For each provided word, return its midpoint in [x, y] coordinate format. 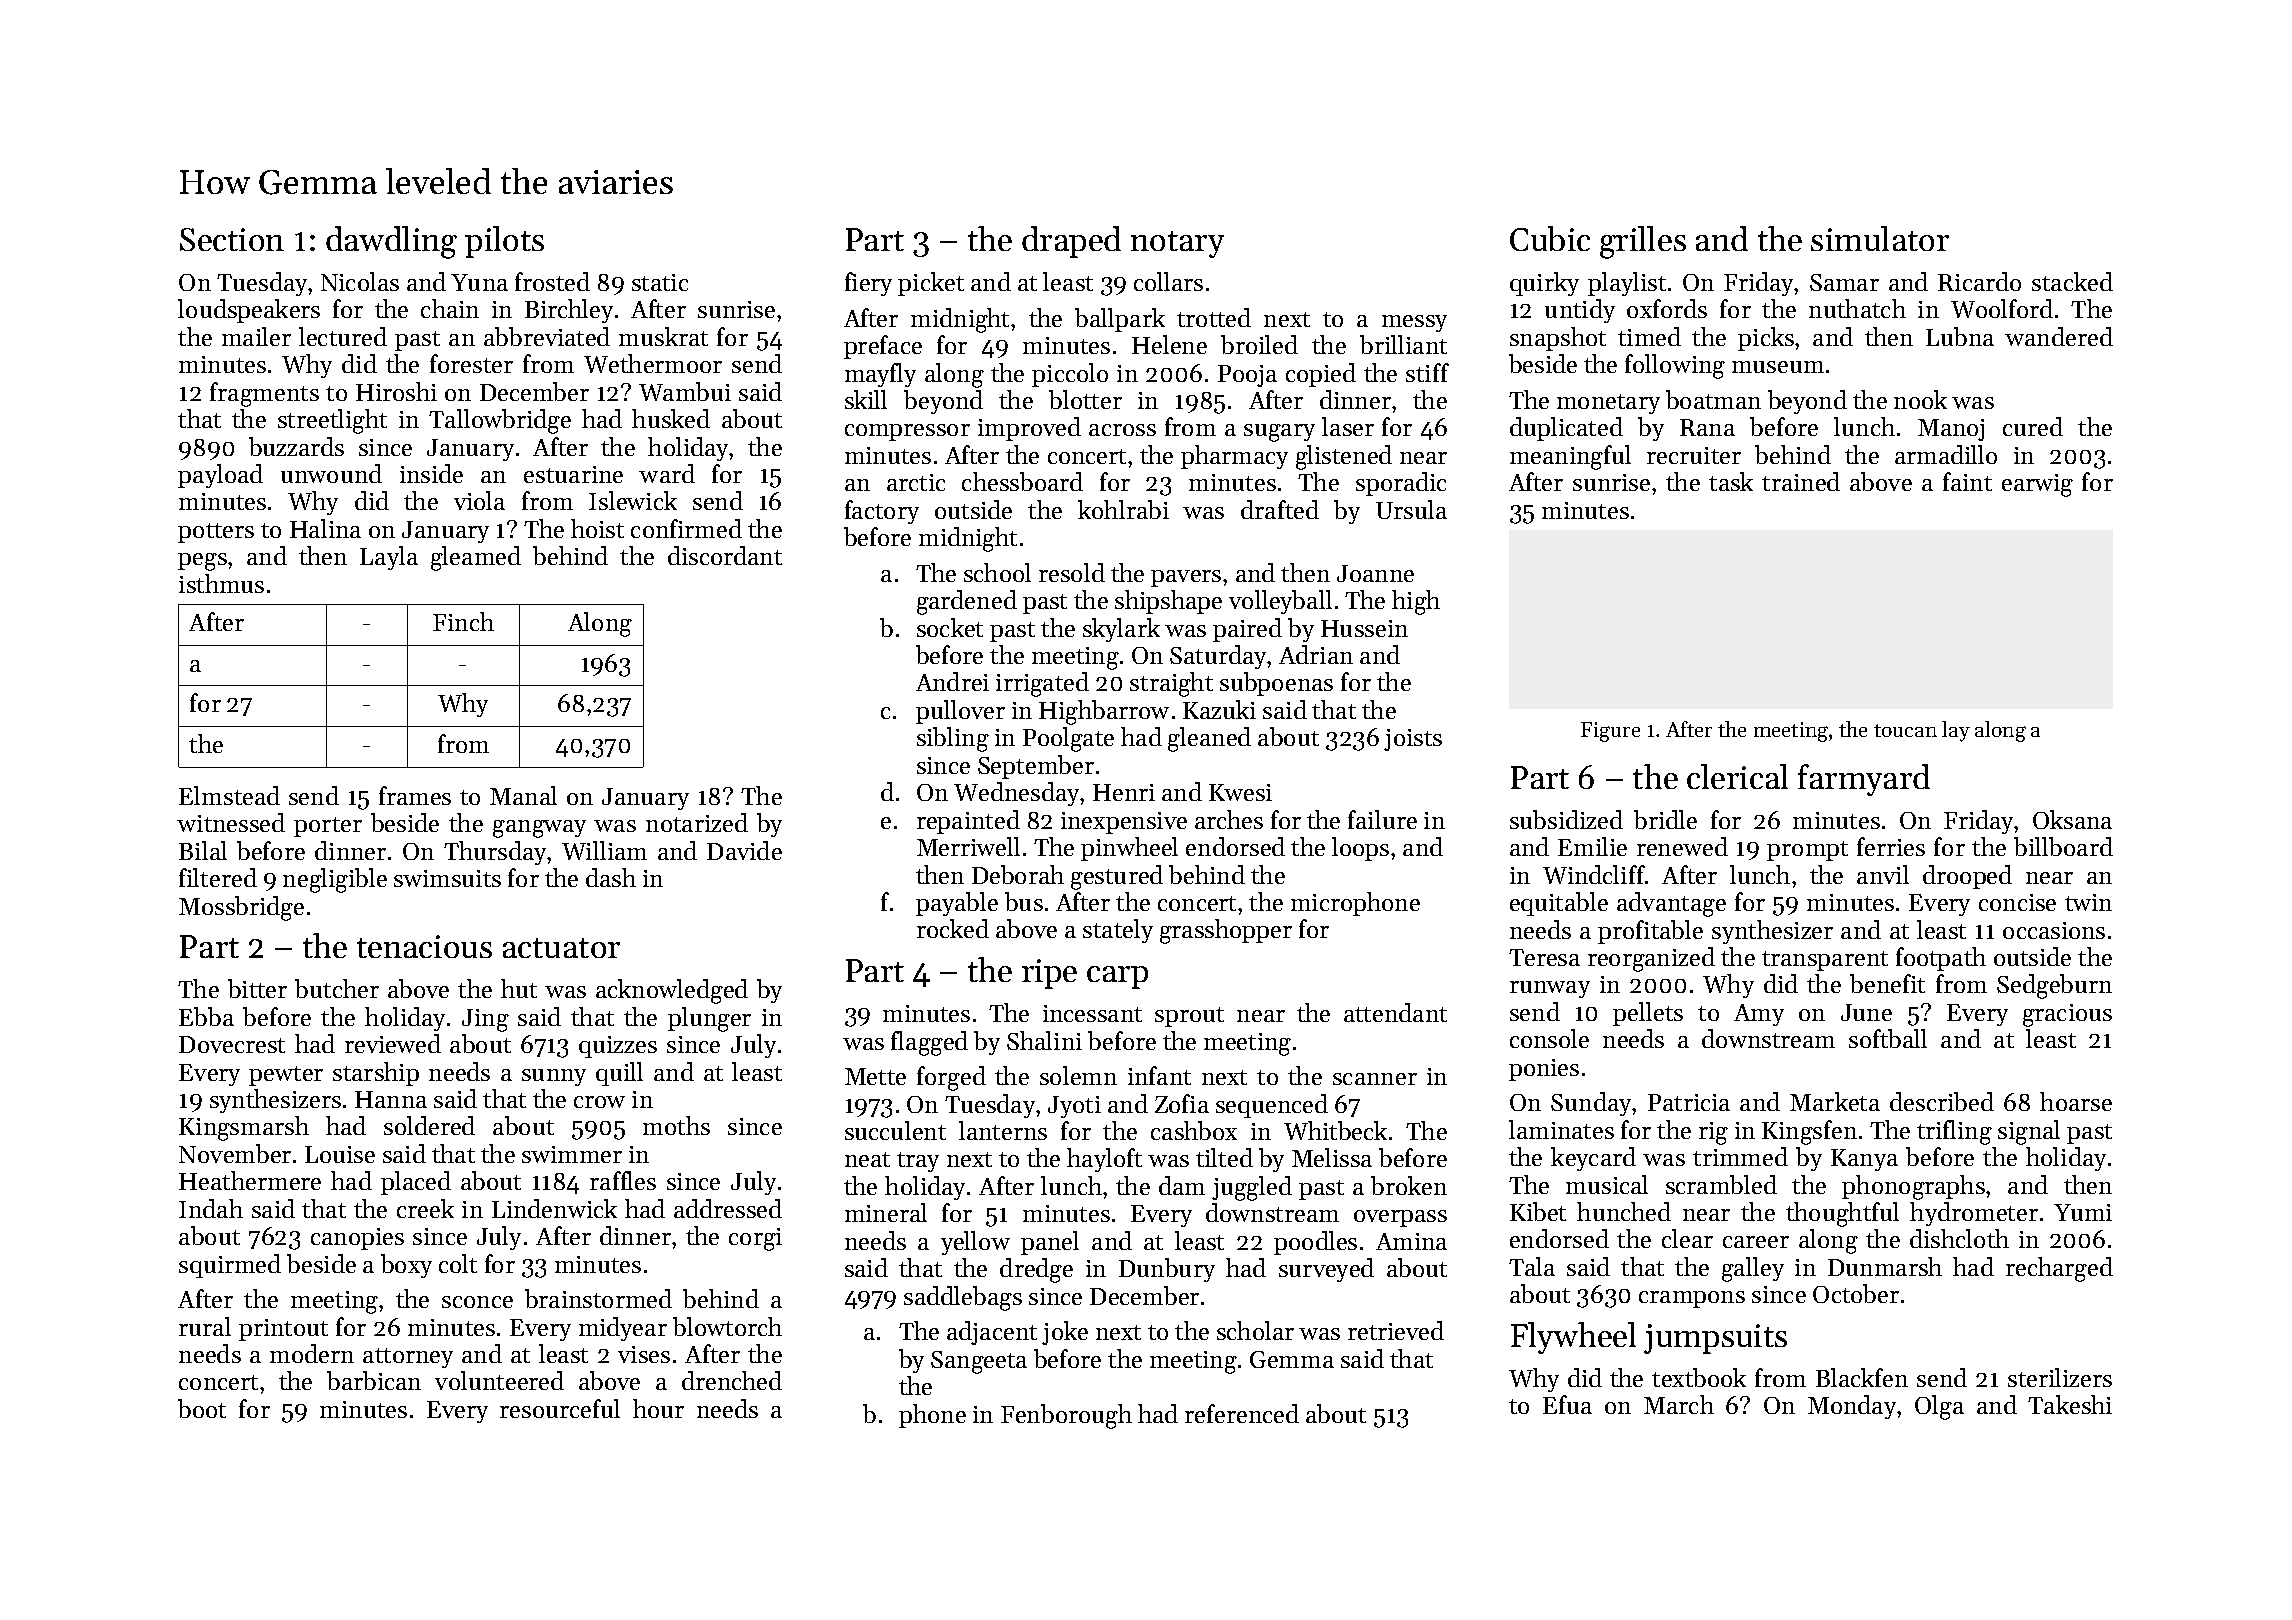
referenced [1242, 1413]
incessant [1092, 1013]
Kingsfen [1809, 1132]
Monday [1852, 1407]
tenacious [424, 946]
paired [1247, 630]
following [1675, 366]
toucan [1905, 730]
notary [1177, 244]
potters [216, 533]
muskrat [663, 336]
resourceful [560, 1408]
